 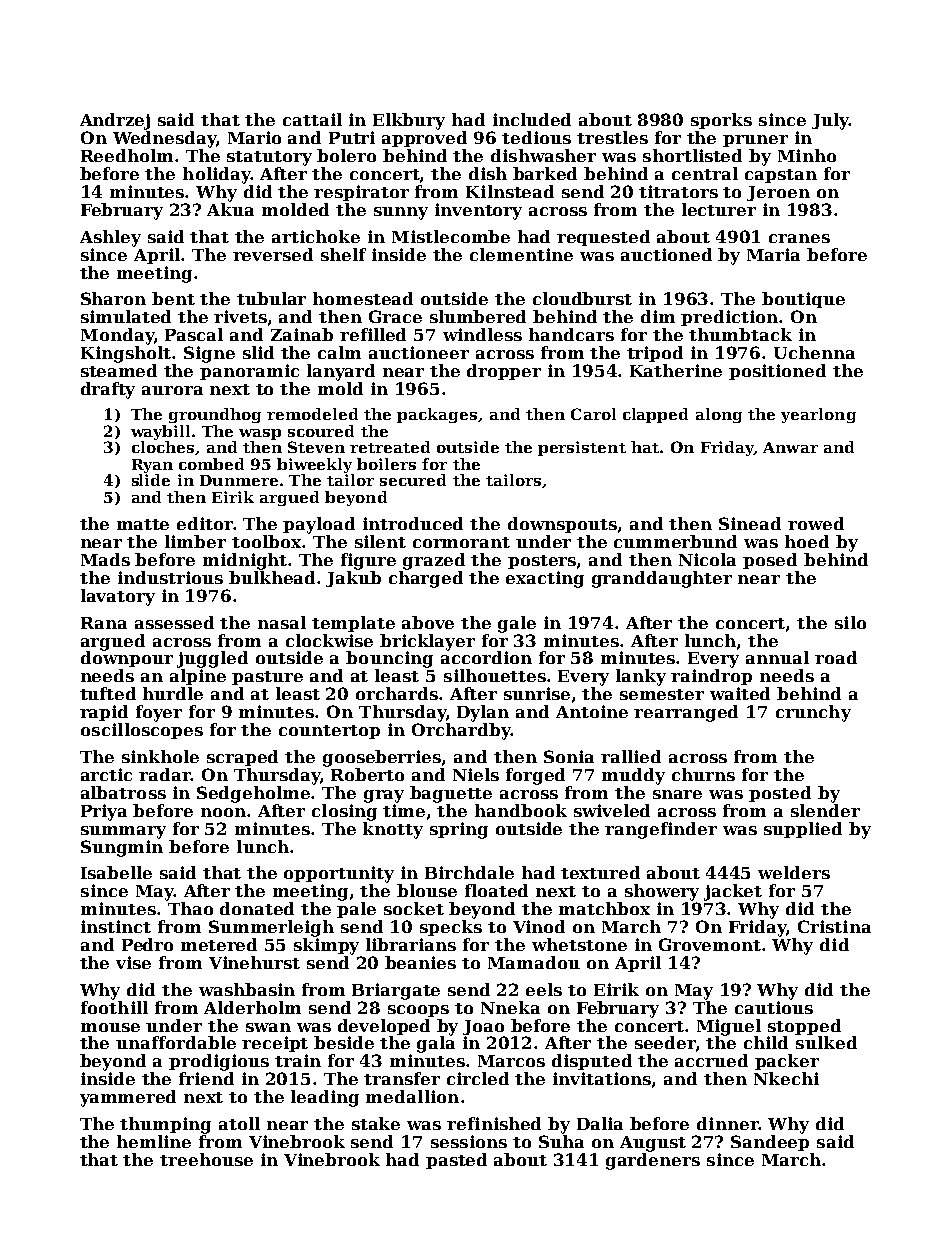 What do you see at coordinates (773, 254) in the screenshot?
I see `Maria` at bounding box center [773, 254].
